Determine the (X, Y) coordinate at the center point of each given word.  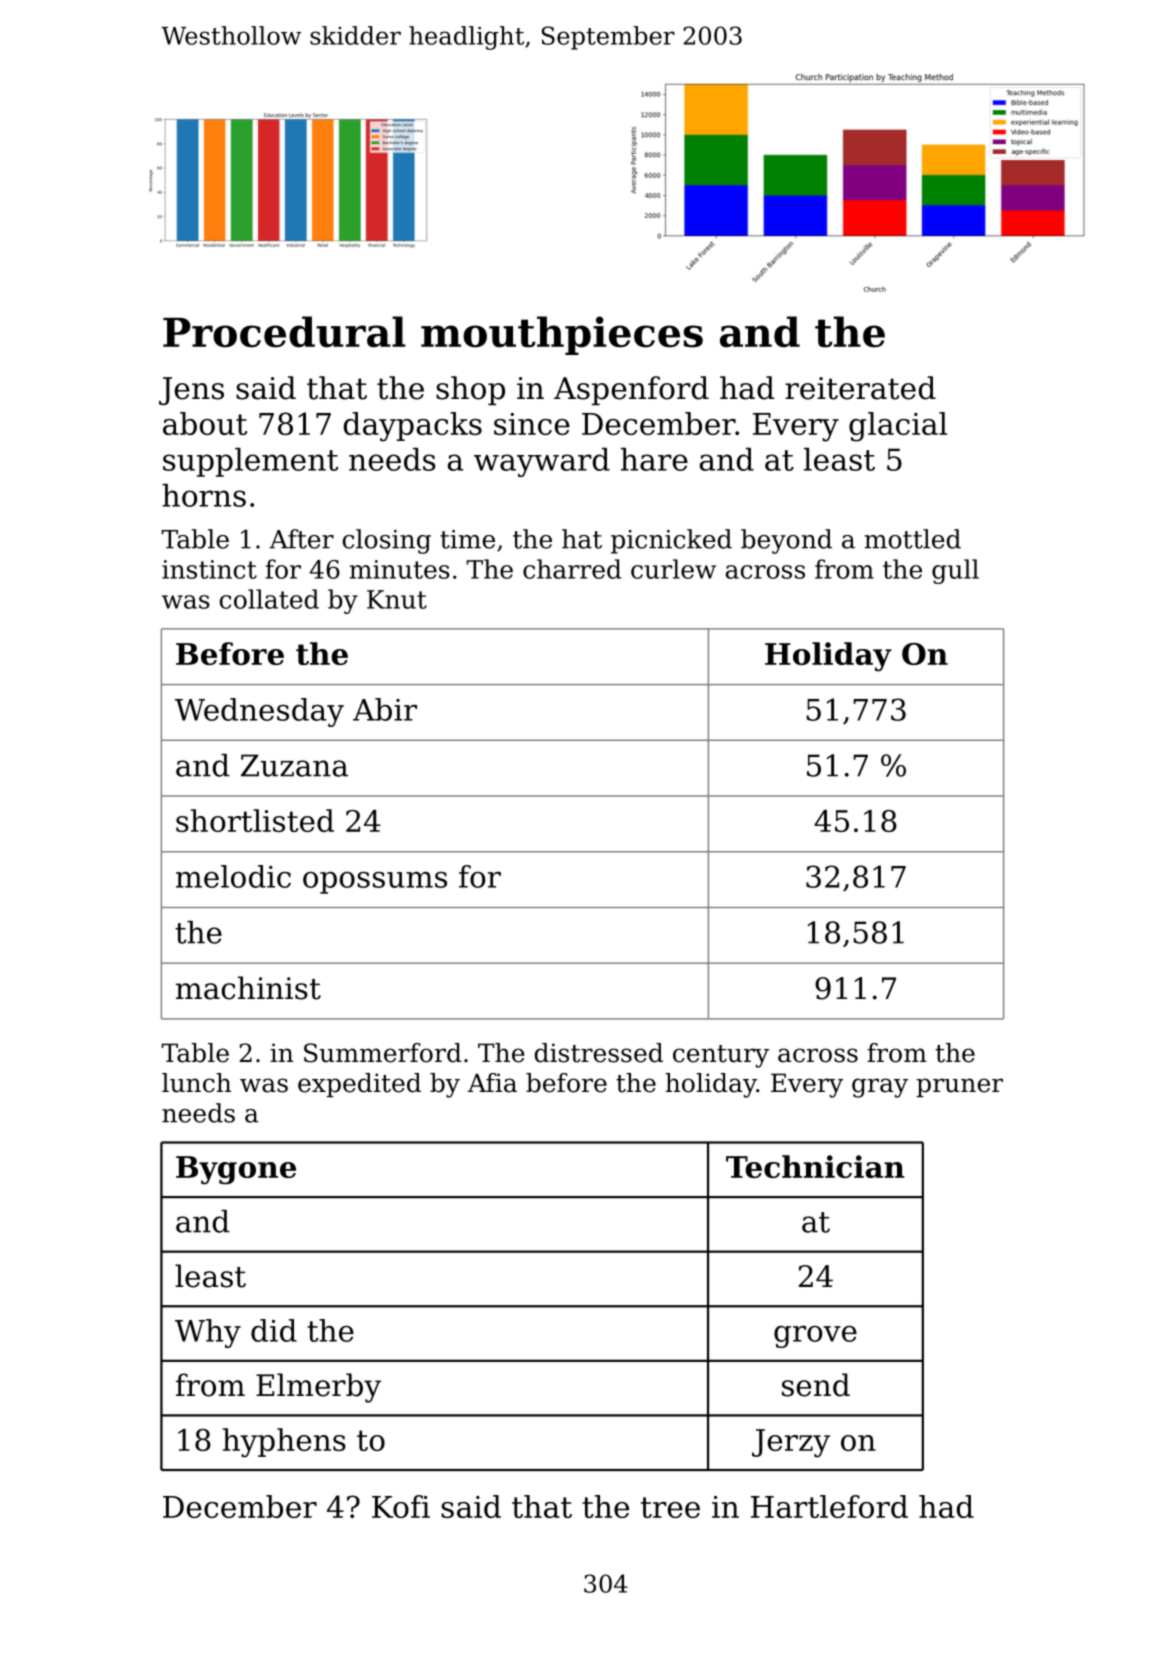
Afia (492, 1083)
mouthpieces (562, 335)
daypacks (413, 427)
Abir (385, 709)
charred (572, 569)
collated (269, 599)
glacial (898, 427)
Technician (815, 1166)
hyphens (284, 1443)
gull (955, 571)
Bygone (236, 1170)
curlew (673, 569)
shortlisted (255, 820)
